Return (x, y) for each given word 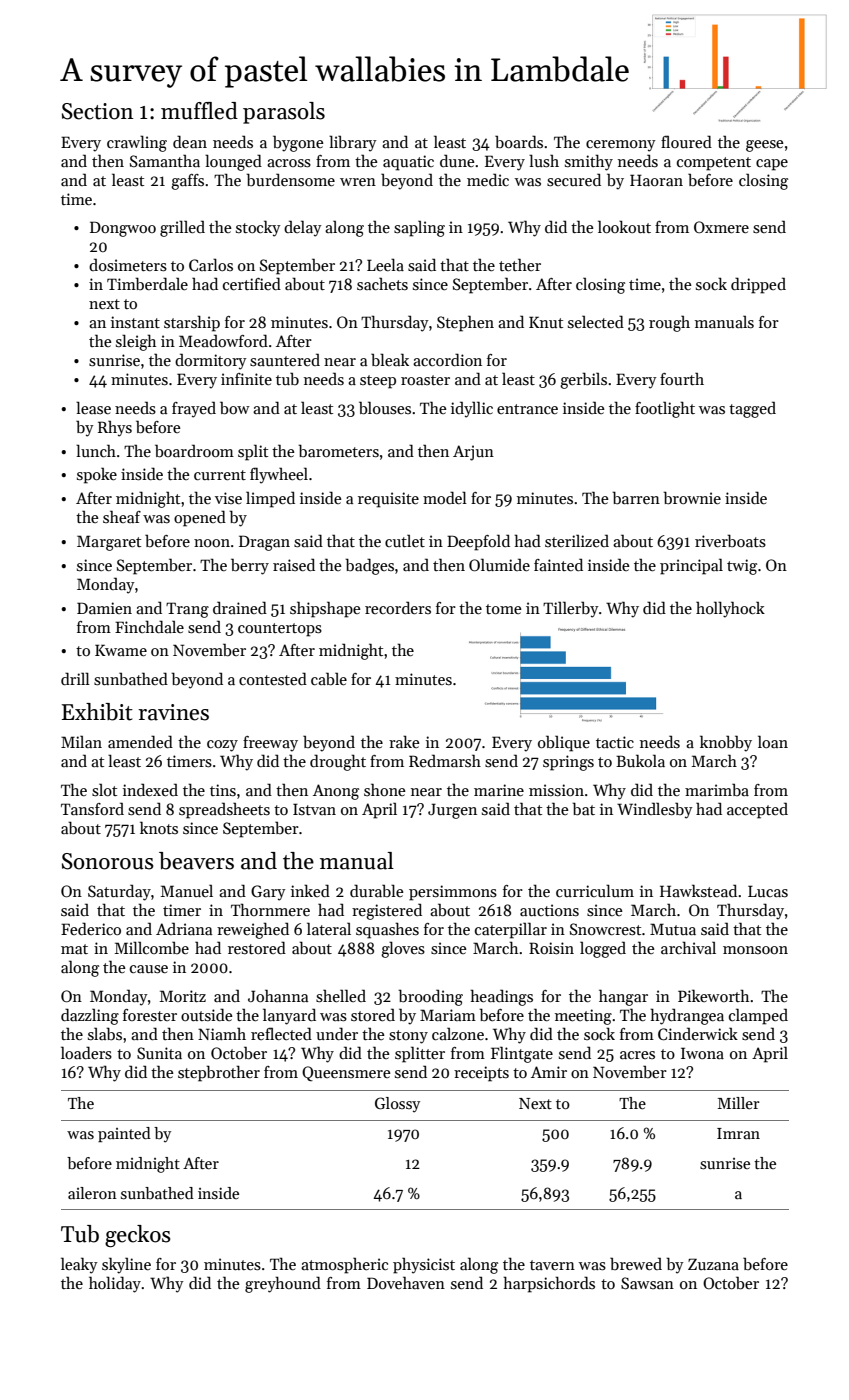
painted (124, 1134)
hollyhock (730, 609)
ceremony (621, 146)
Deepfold (478, 542)
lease (93, 407)
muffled (199, 111)
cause (149, 969)
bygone (298, 143)
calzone (458, 1033)
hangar (623, 997)
